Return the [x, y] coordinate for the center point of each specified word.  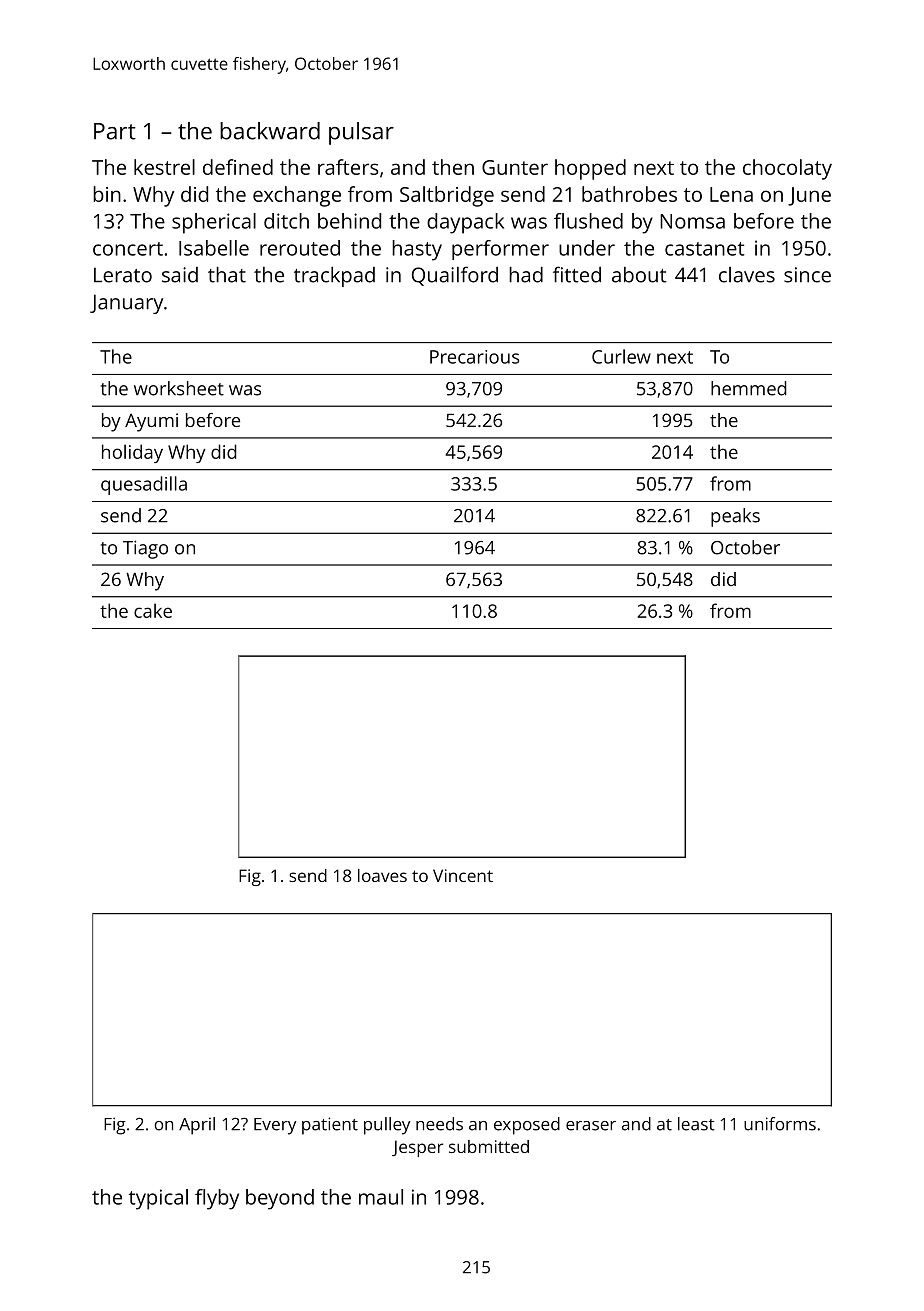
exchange [297, 196]
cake [153, 610]
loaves [382, 875]
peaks [735, 517]
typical [158, 1199]
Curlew [621, 356]
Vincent [463, 875]
